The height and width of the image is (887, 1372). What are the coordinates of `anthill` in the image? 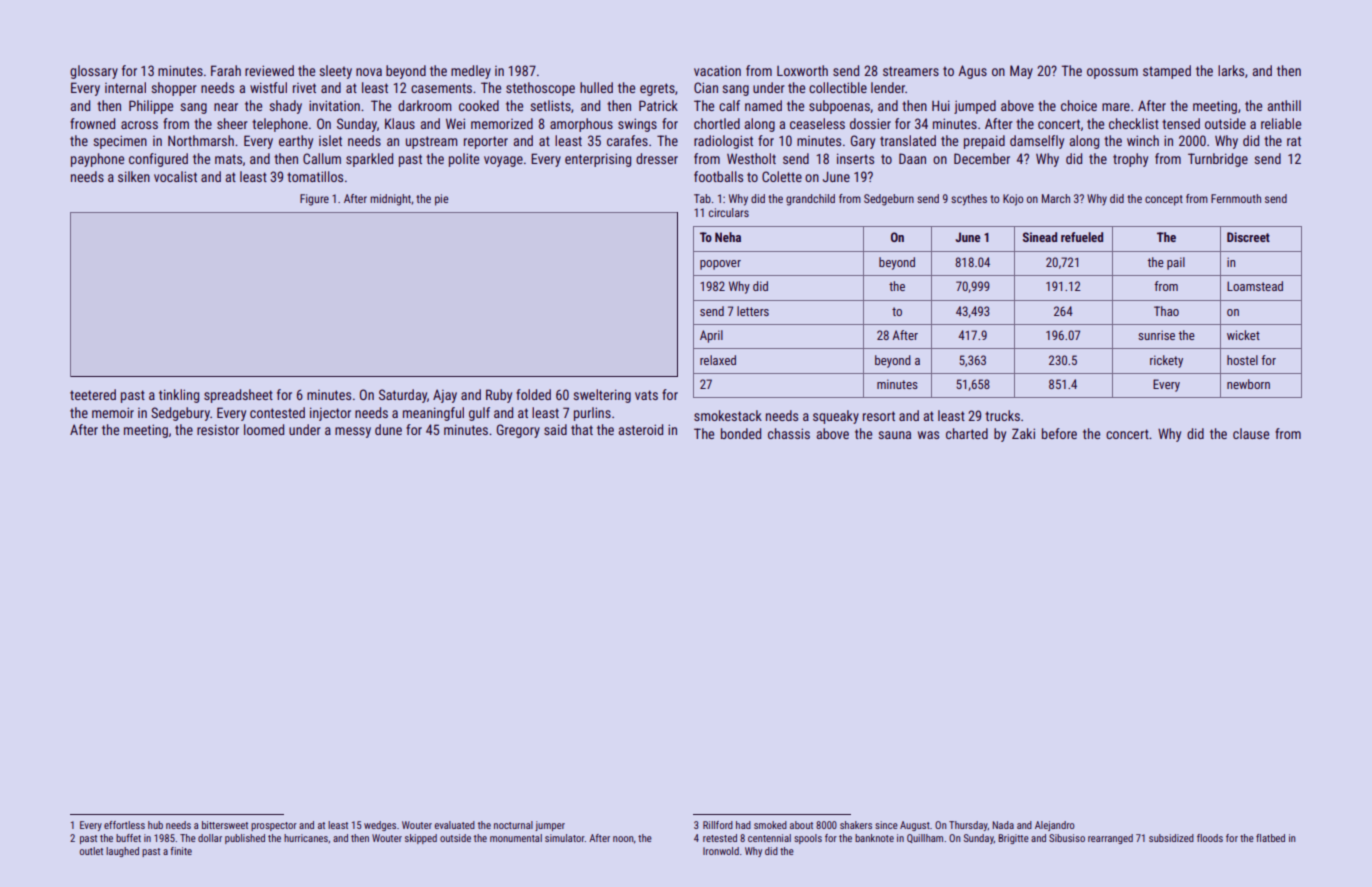 It's located at (1284, 105).
